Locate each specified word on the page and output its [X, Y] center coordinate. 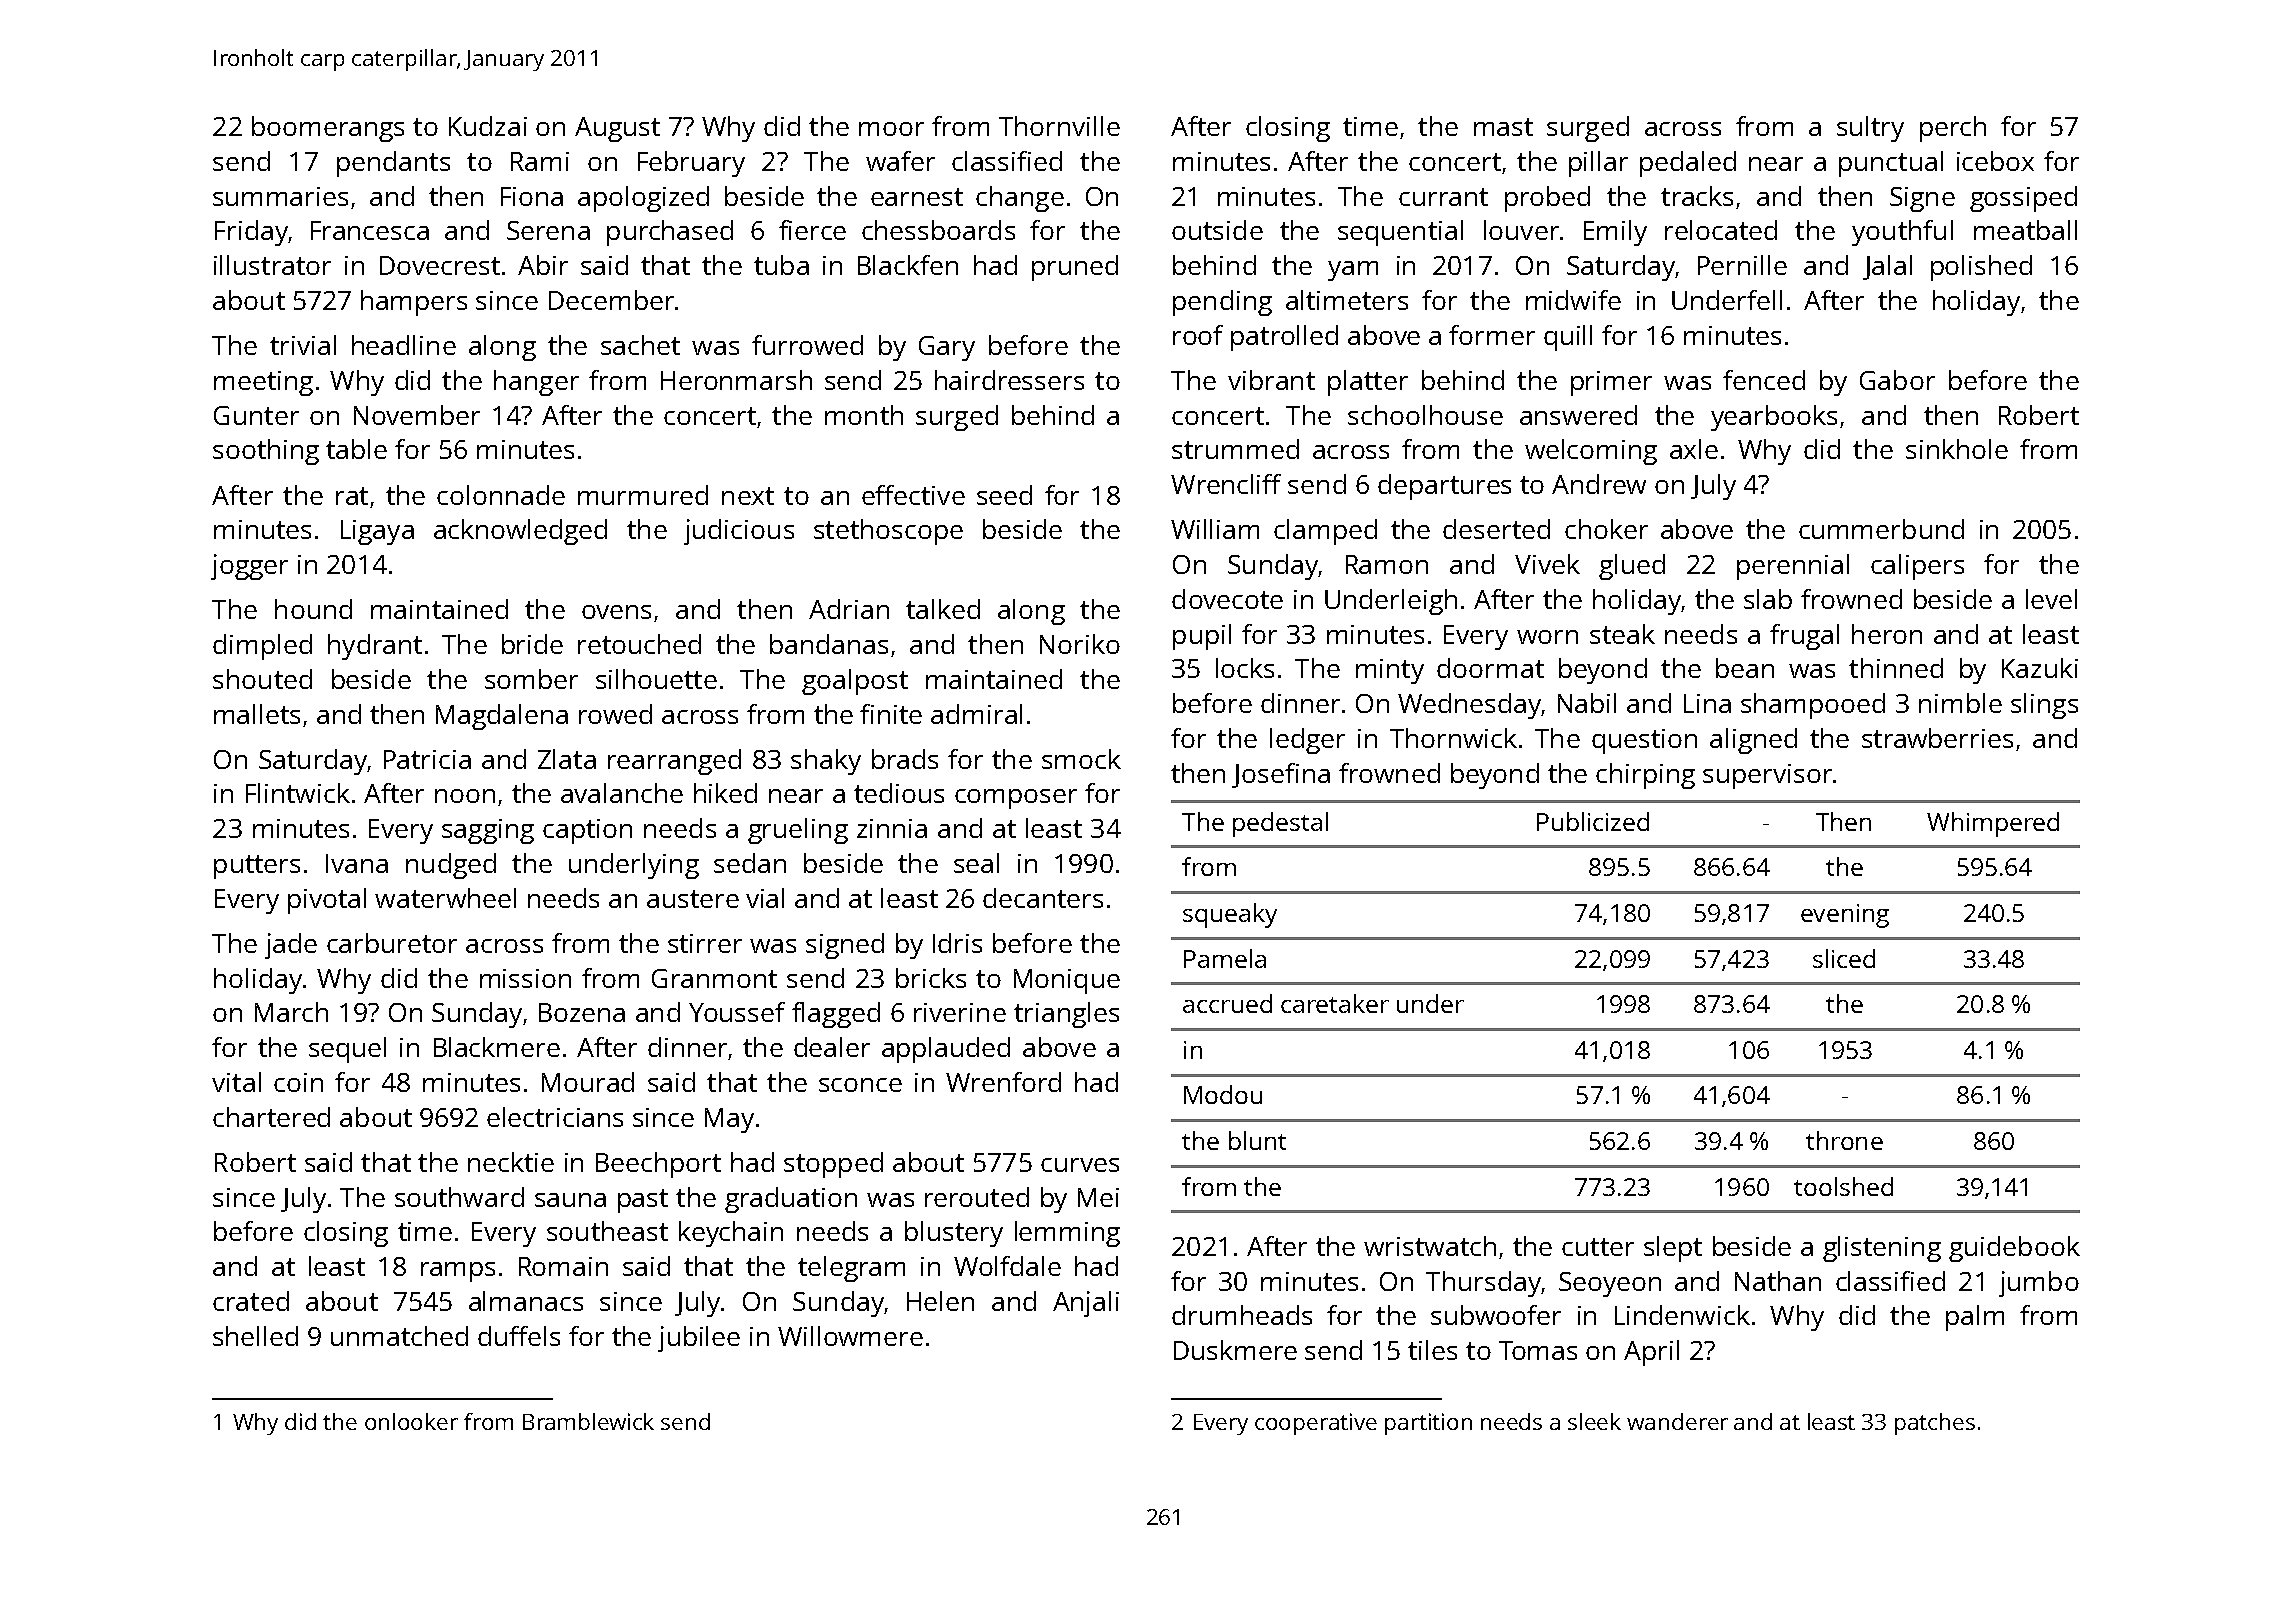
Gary [947, 348]
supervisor [1767, 776]
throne [1844, 1140]
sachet [640, 345]
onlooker [411, 1421]
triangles [1066, 1015]
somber [531, 679]
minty [1390, 671]
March [291, 1012]
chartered [271, 1117]
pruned [1075, 268]
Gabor [1897, 380]
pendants [393, 164]
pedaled [1688, 164]
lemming [1067, 1234]
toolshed [1843, 1186]
